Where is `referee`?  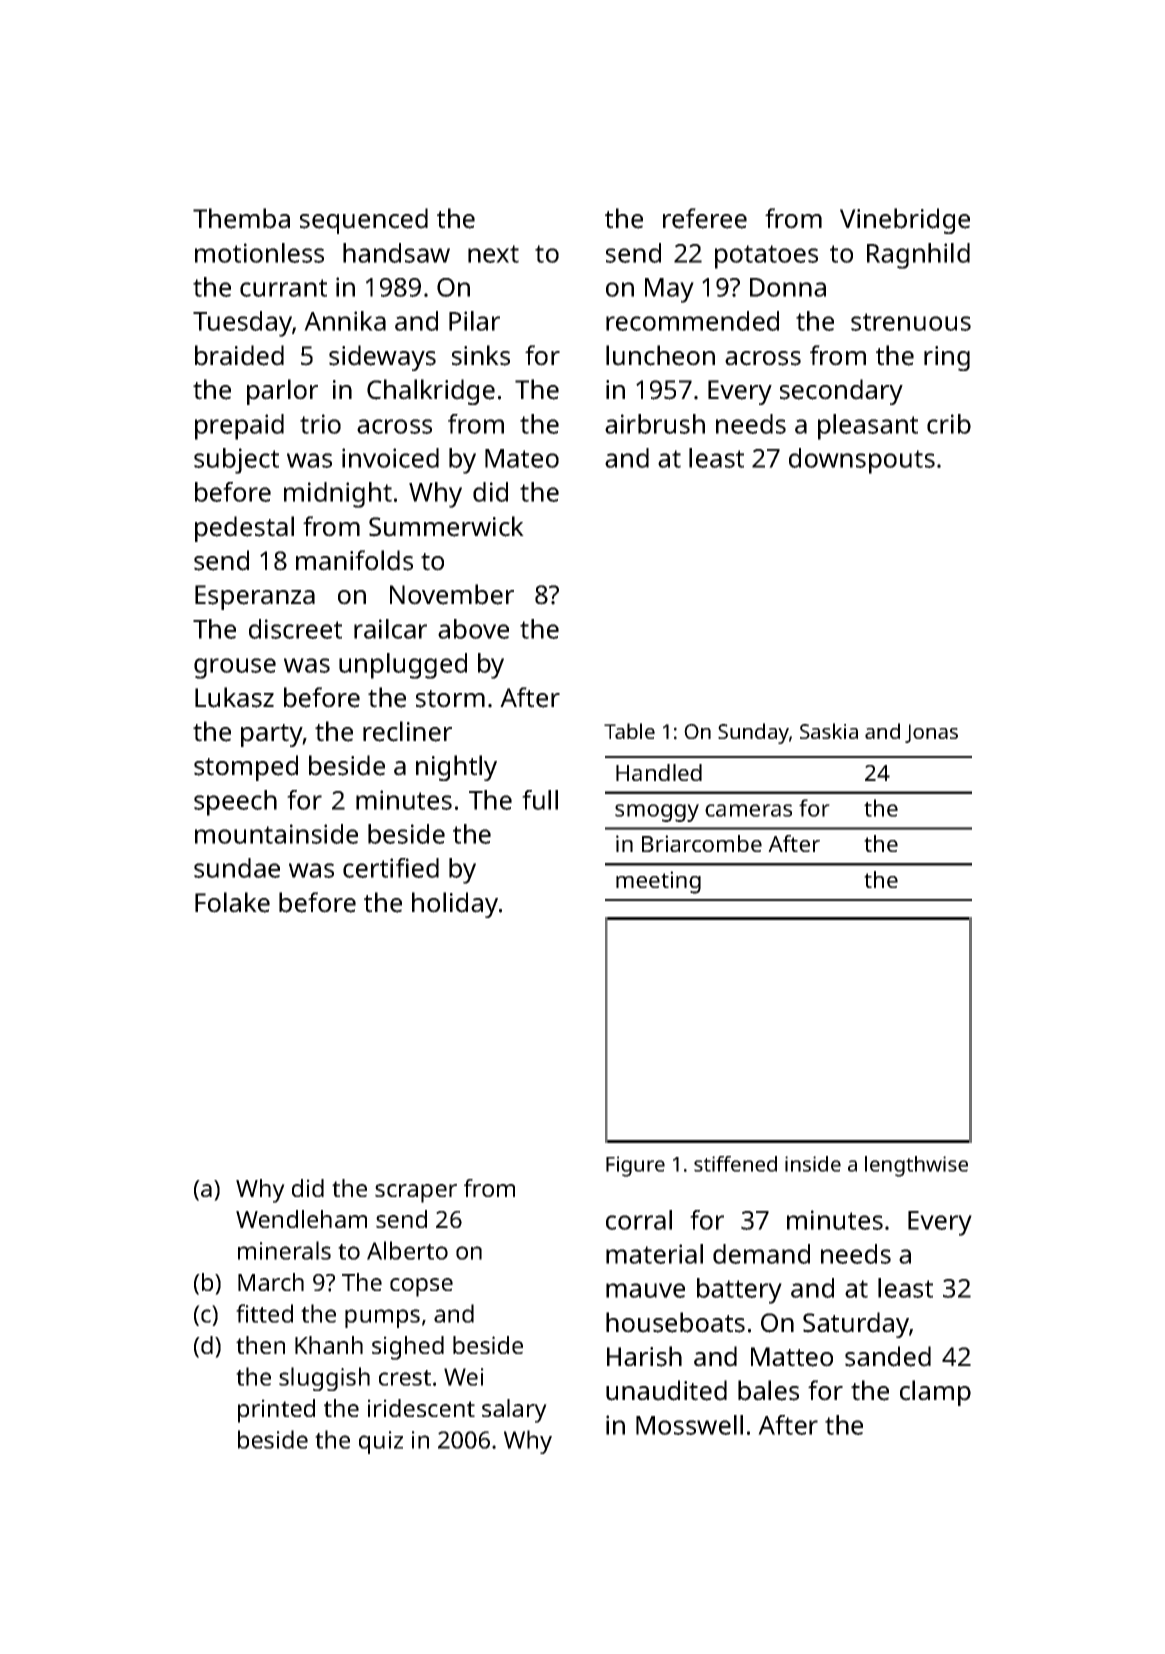
referee is located at coordinates (705, 218).
